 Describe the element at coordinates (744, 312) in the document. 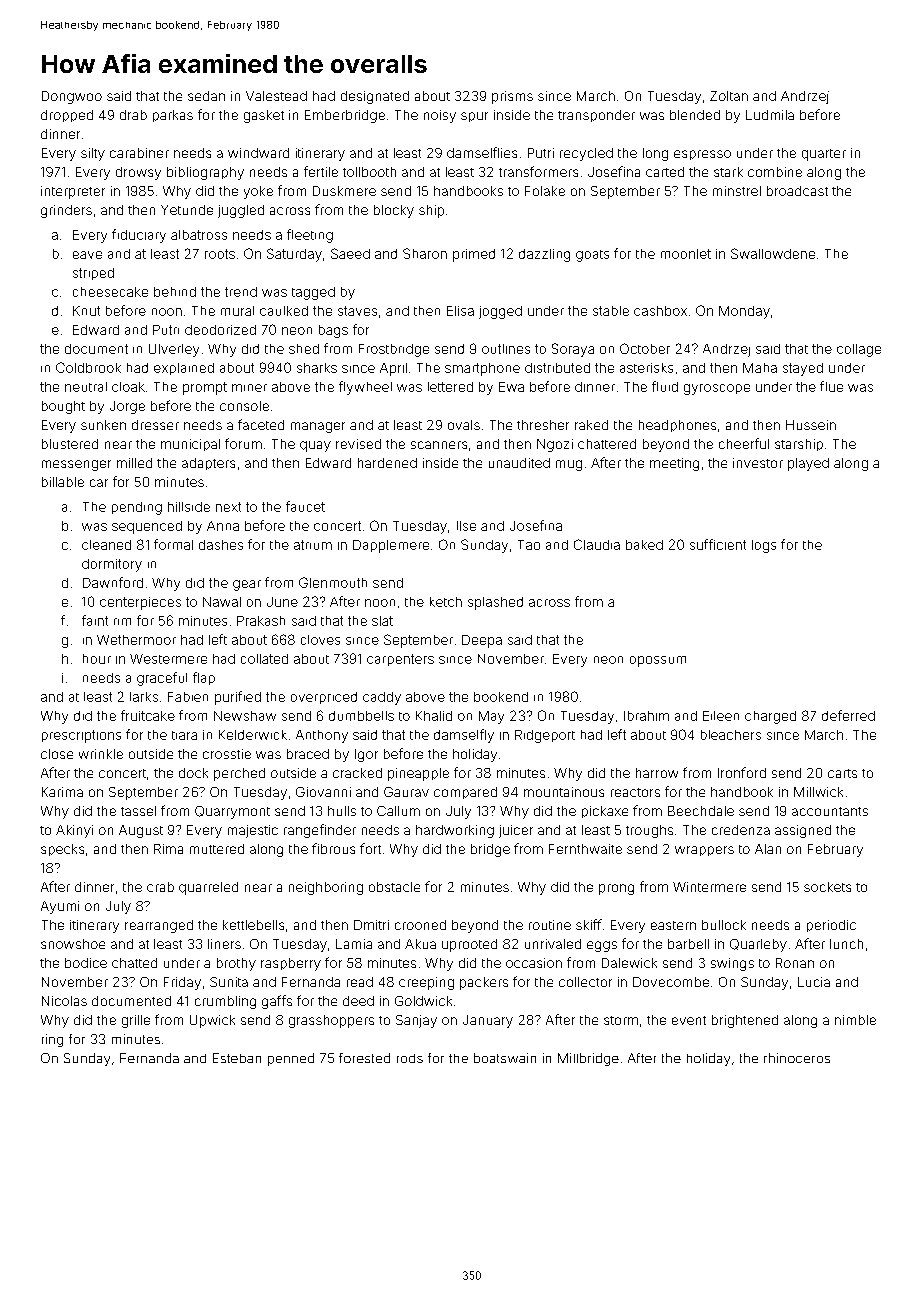

I see `Monday` at that location.
